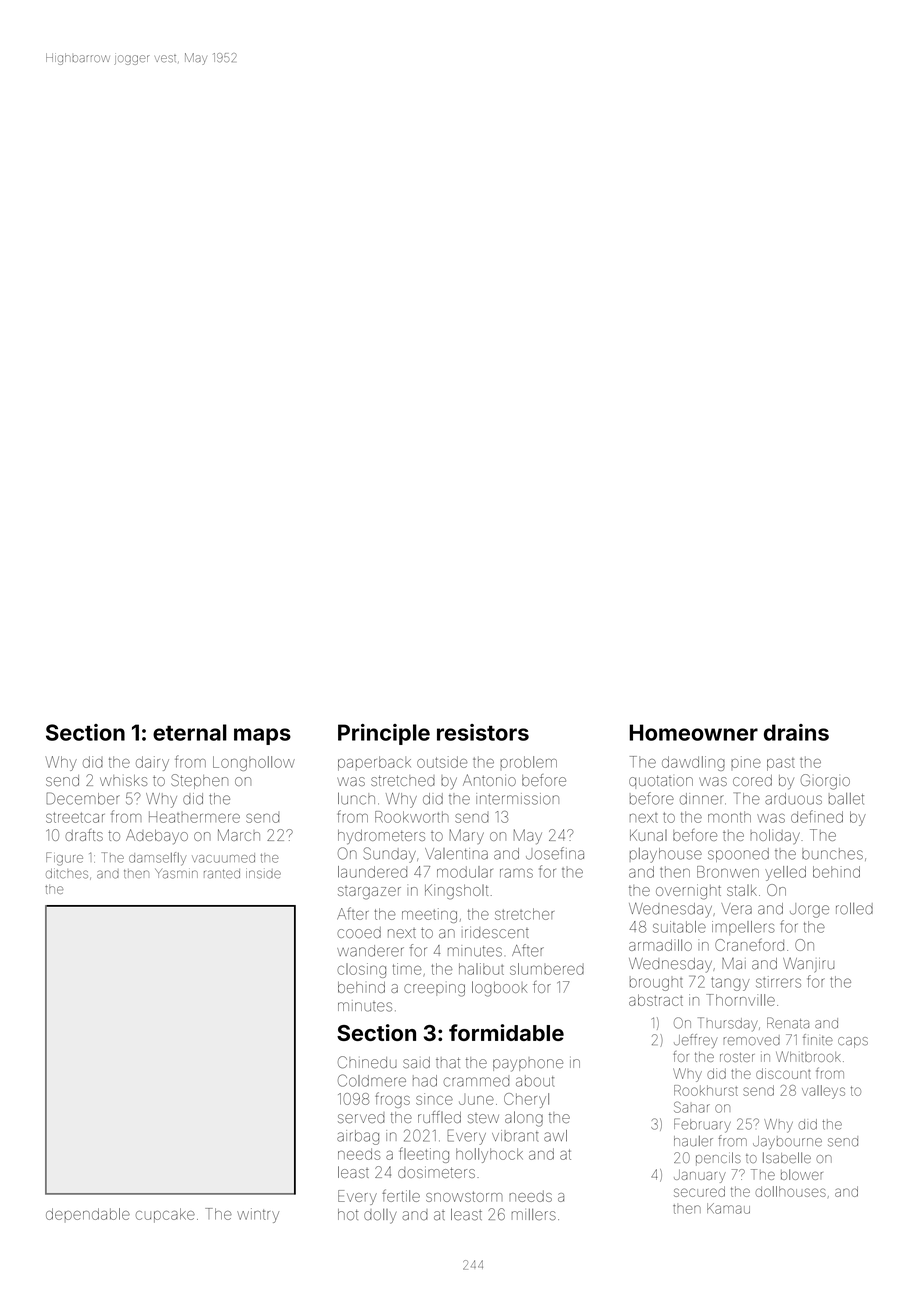 The height and width of the image is (1308, 924). What do you see at coordinates (506, 1032) in the image?
I see `formidable` at bounding box center [506, 1032].
